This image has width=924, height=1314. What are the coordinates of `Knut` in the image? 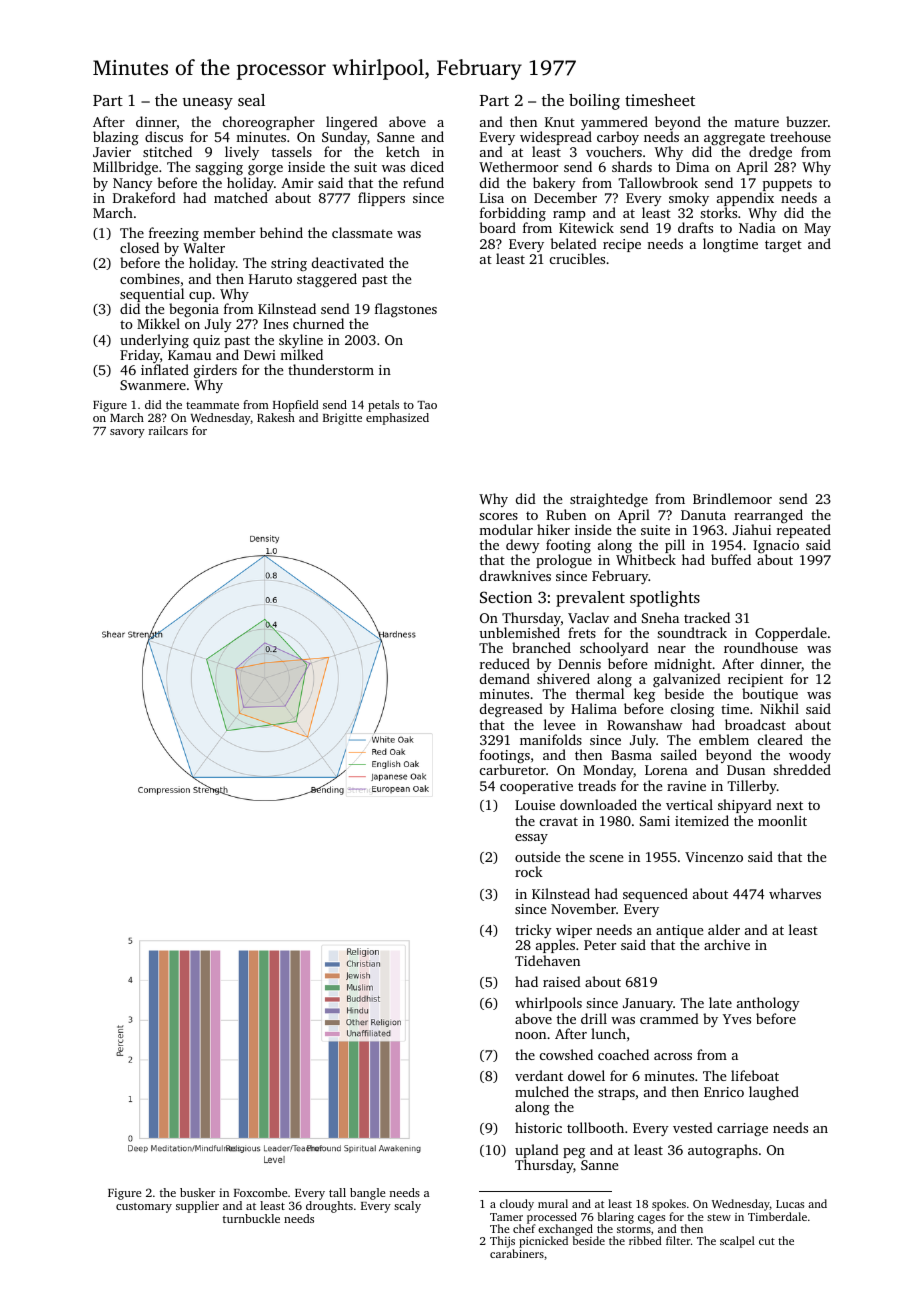 It's located at (560, 122).
